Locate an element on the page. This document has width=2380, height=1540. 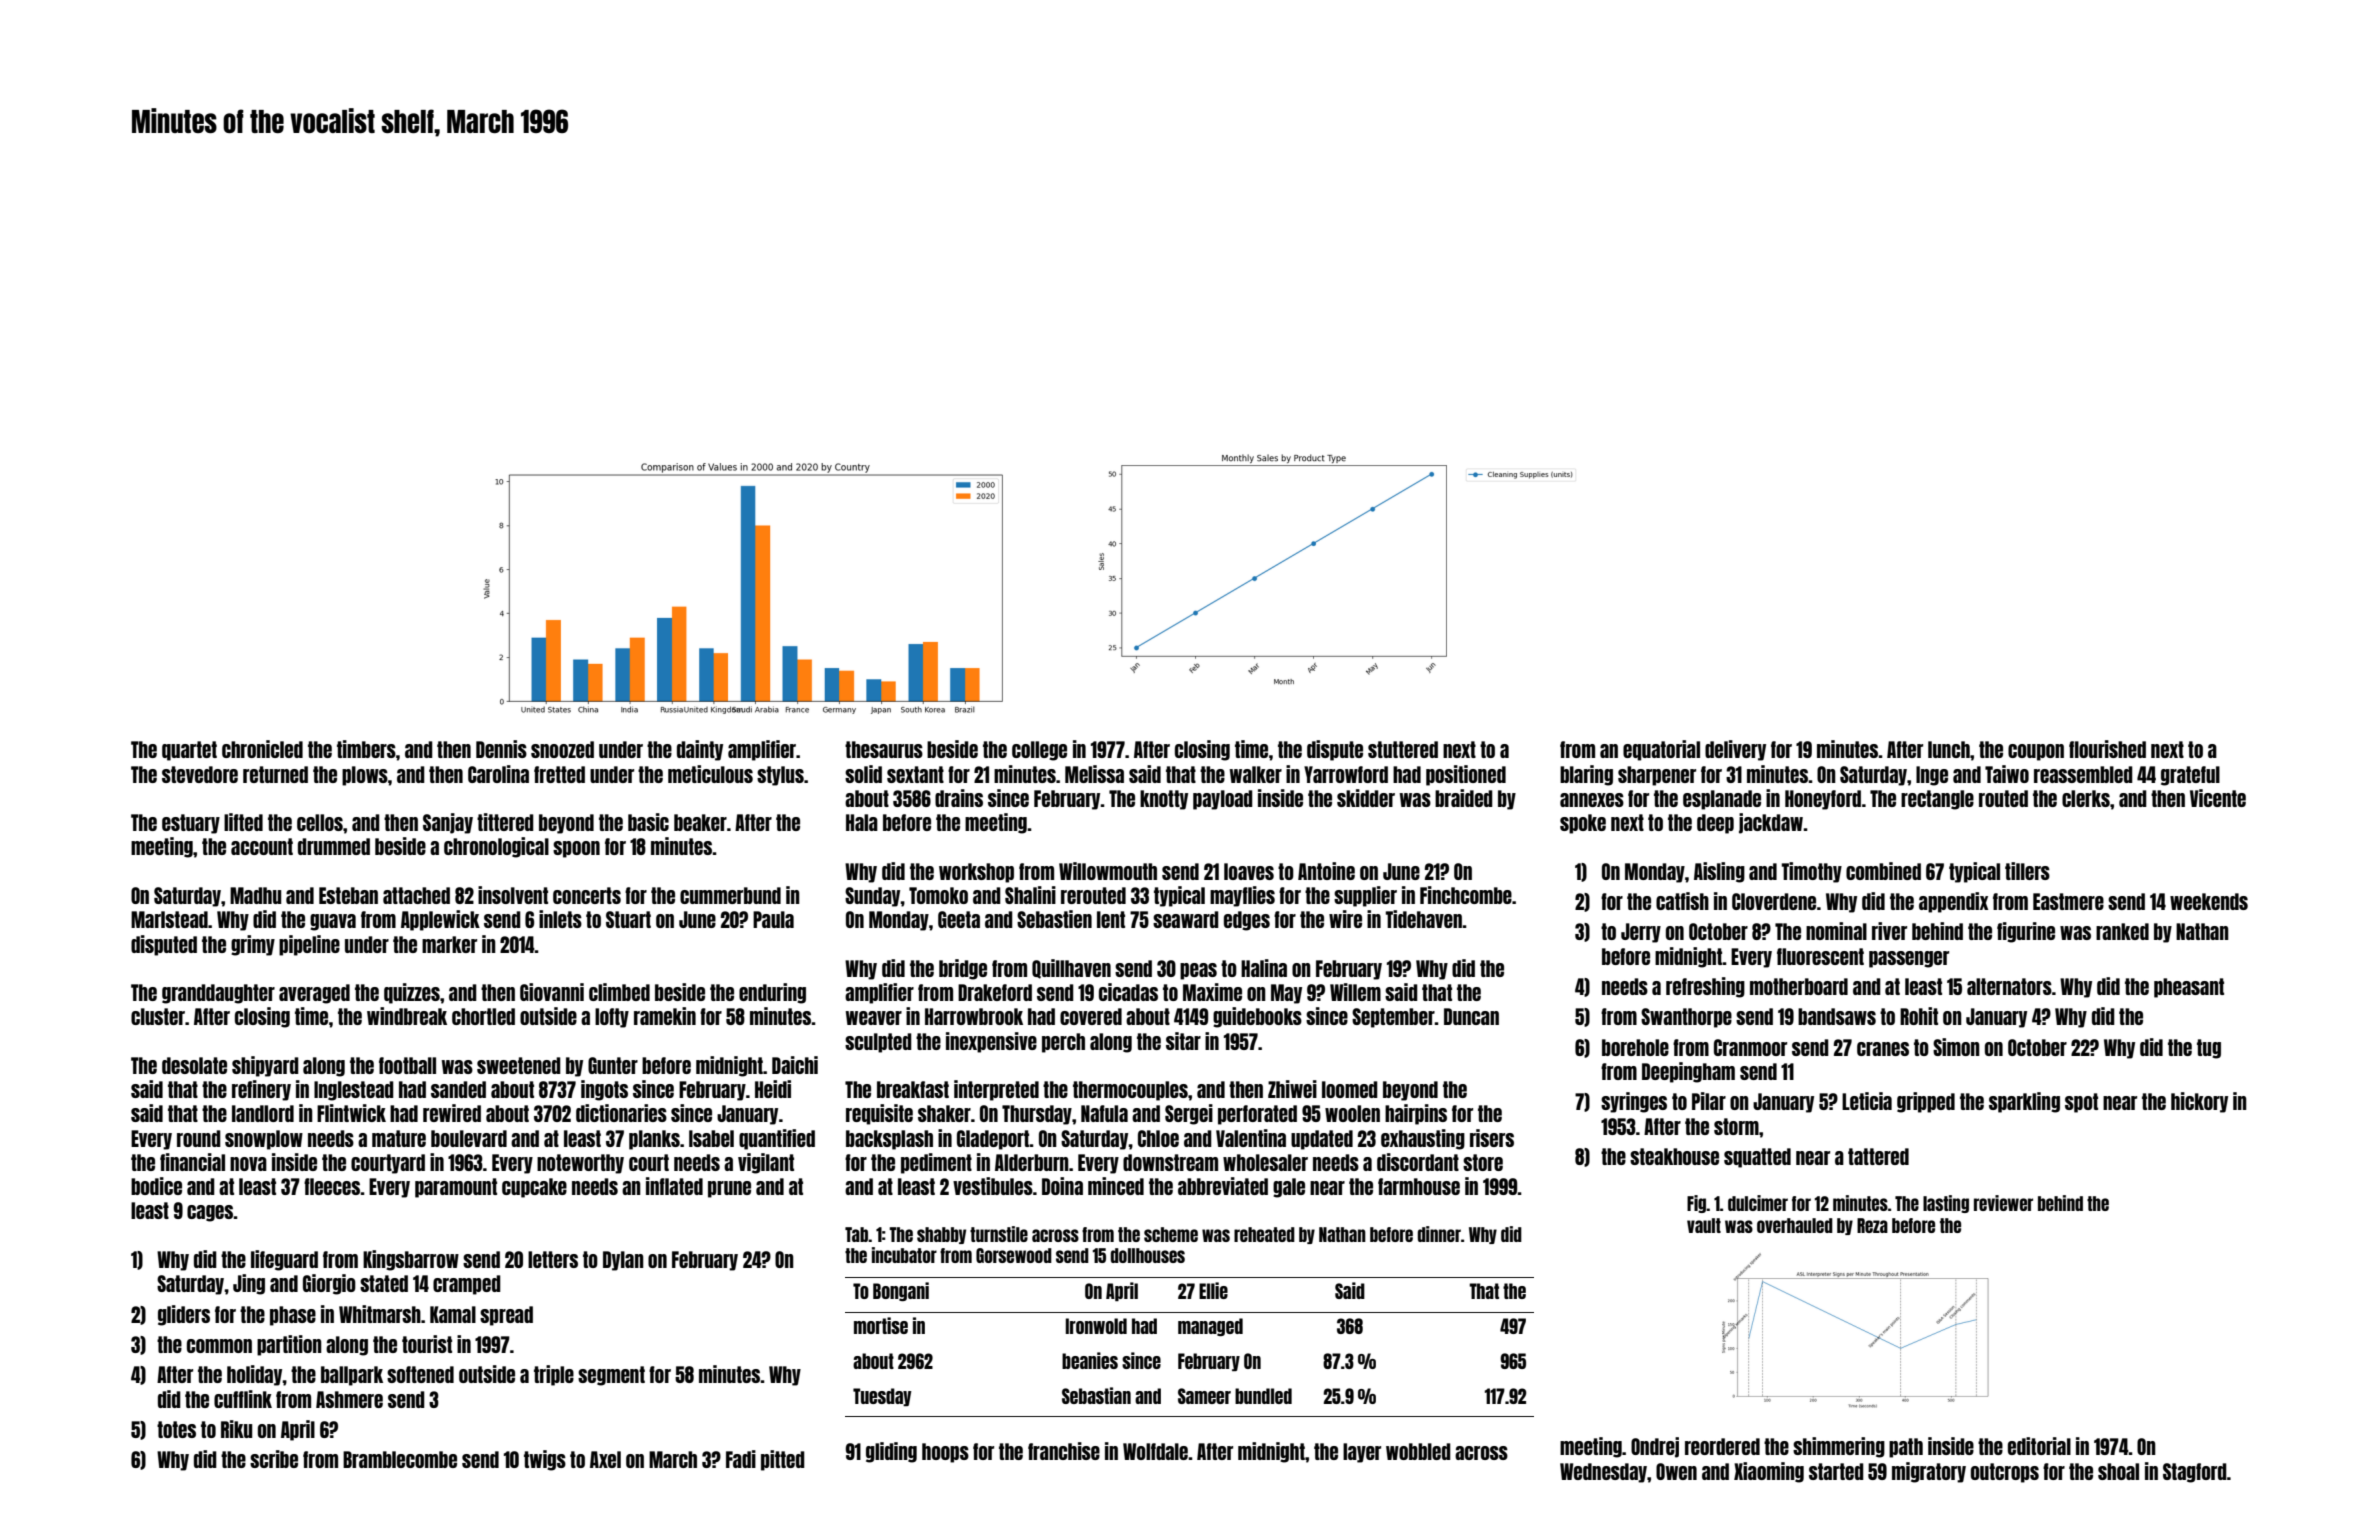
financial is located at coordinates (192, 1162).
